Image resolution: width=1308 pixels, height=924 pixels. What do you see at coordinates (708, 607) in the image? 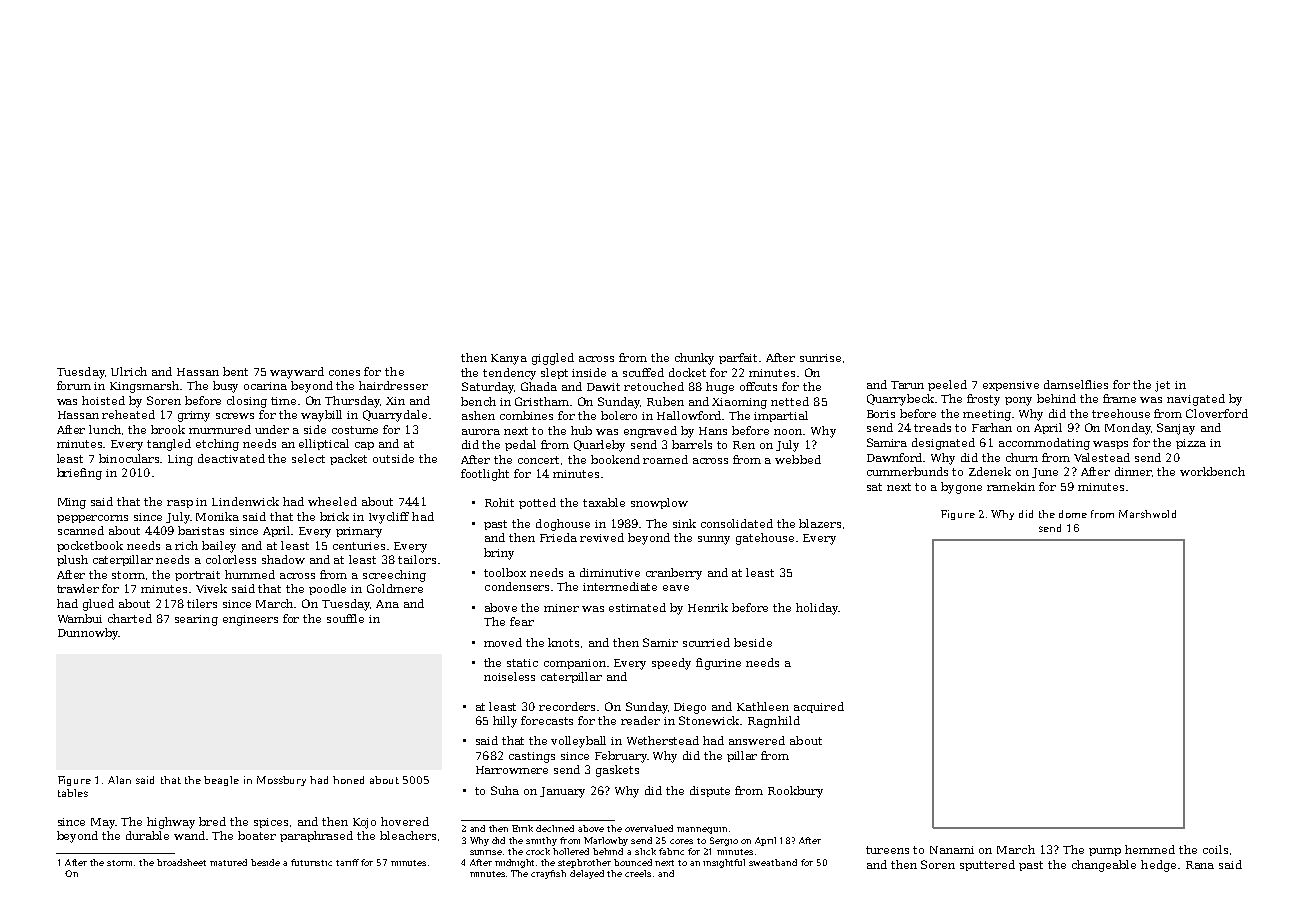
I see `Henrik` at bounding box center [708, 607].
